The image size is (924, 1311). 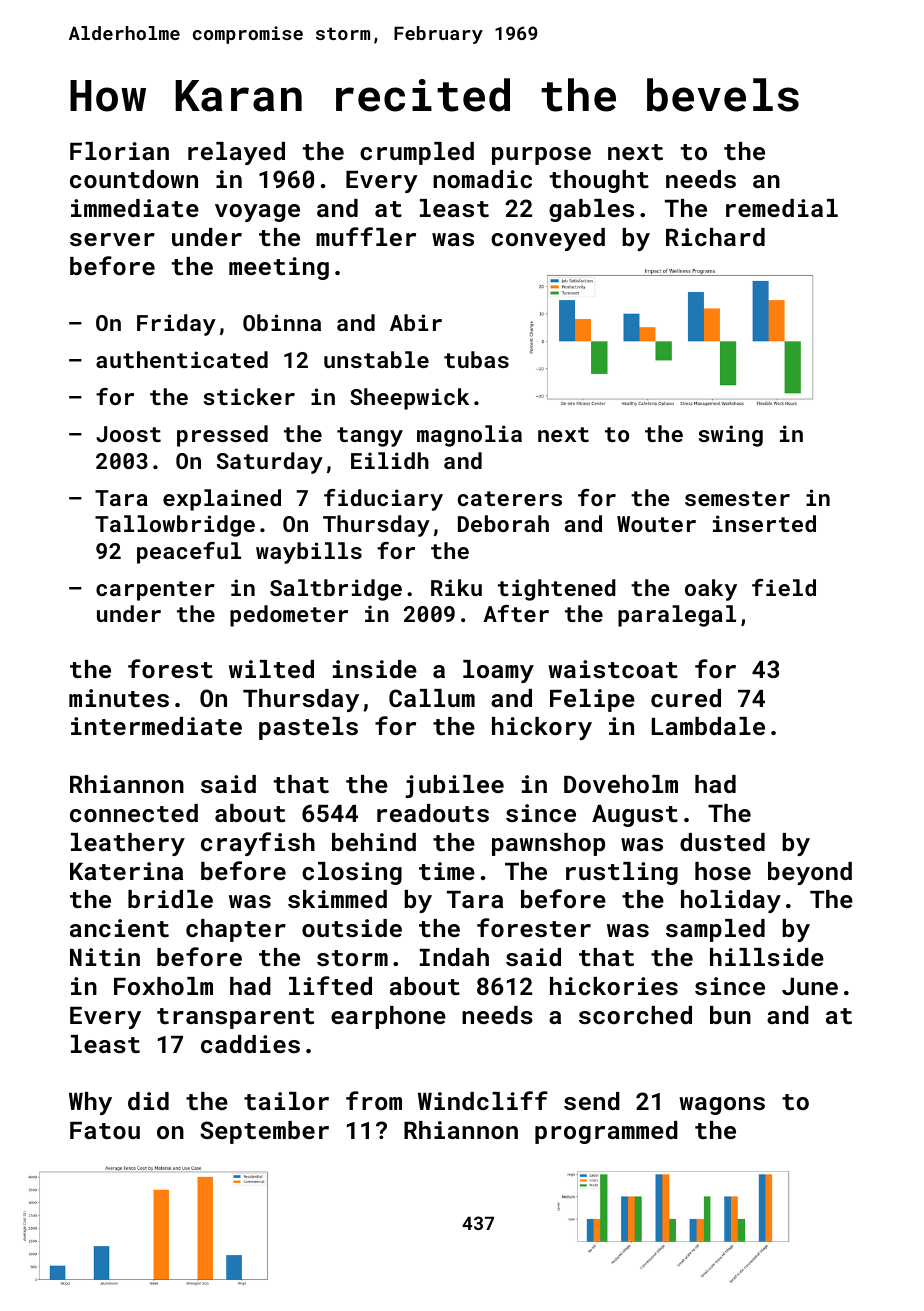 What do you see at coordinates (541, 156) in the screenshot?
I see `purpose` at bounding box center [541, 156].
